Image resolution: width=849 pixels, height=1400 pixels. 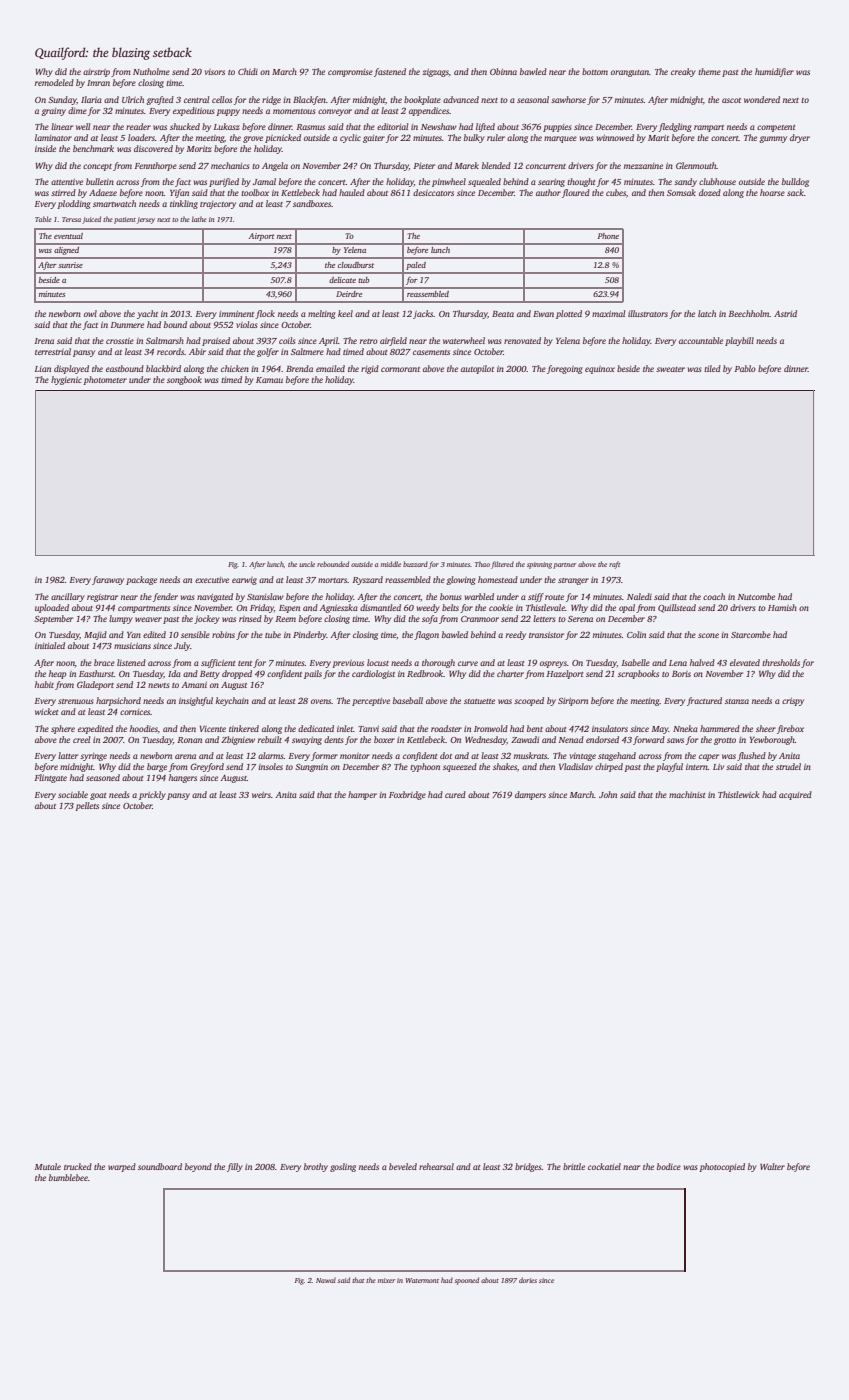 What do you see at coordinates (152, 795) in the screenshot?
I see `prickly` at bounding box center [152, 795].
